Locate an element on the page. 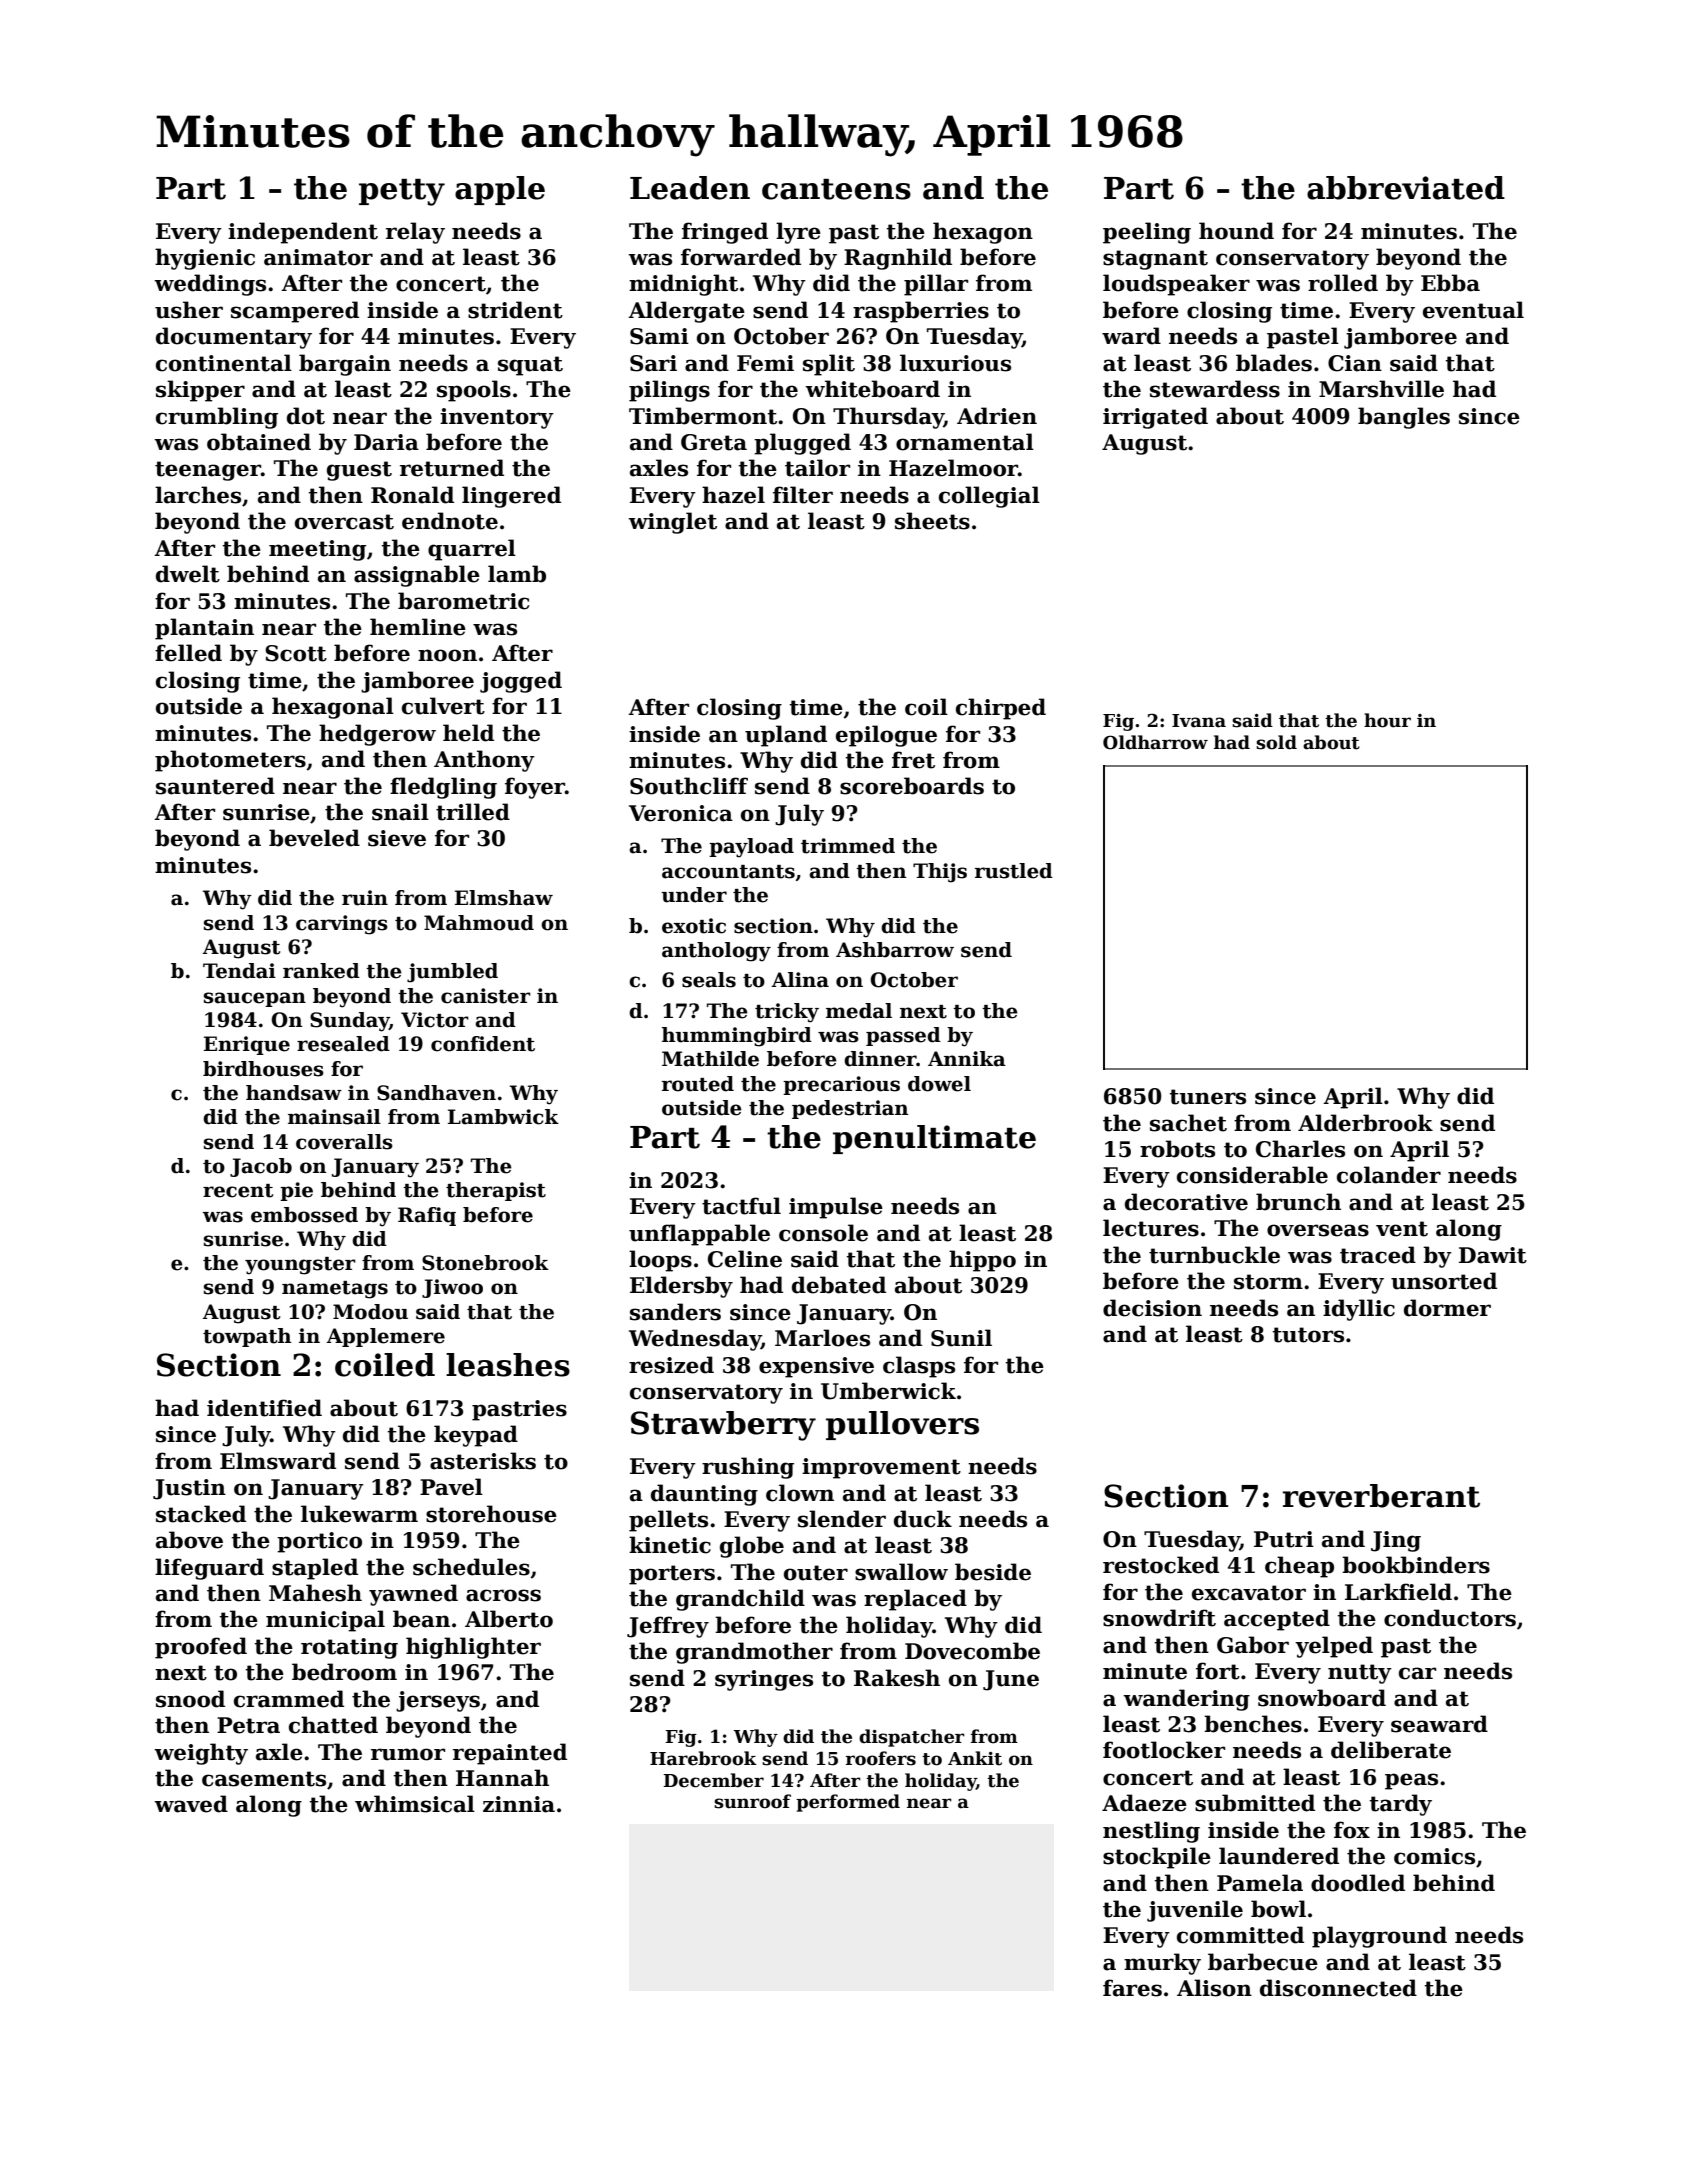  asterisks is located at coordinates (483, 1461).
